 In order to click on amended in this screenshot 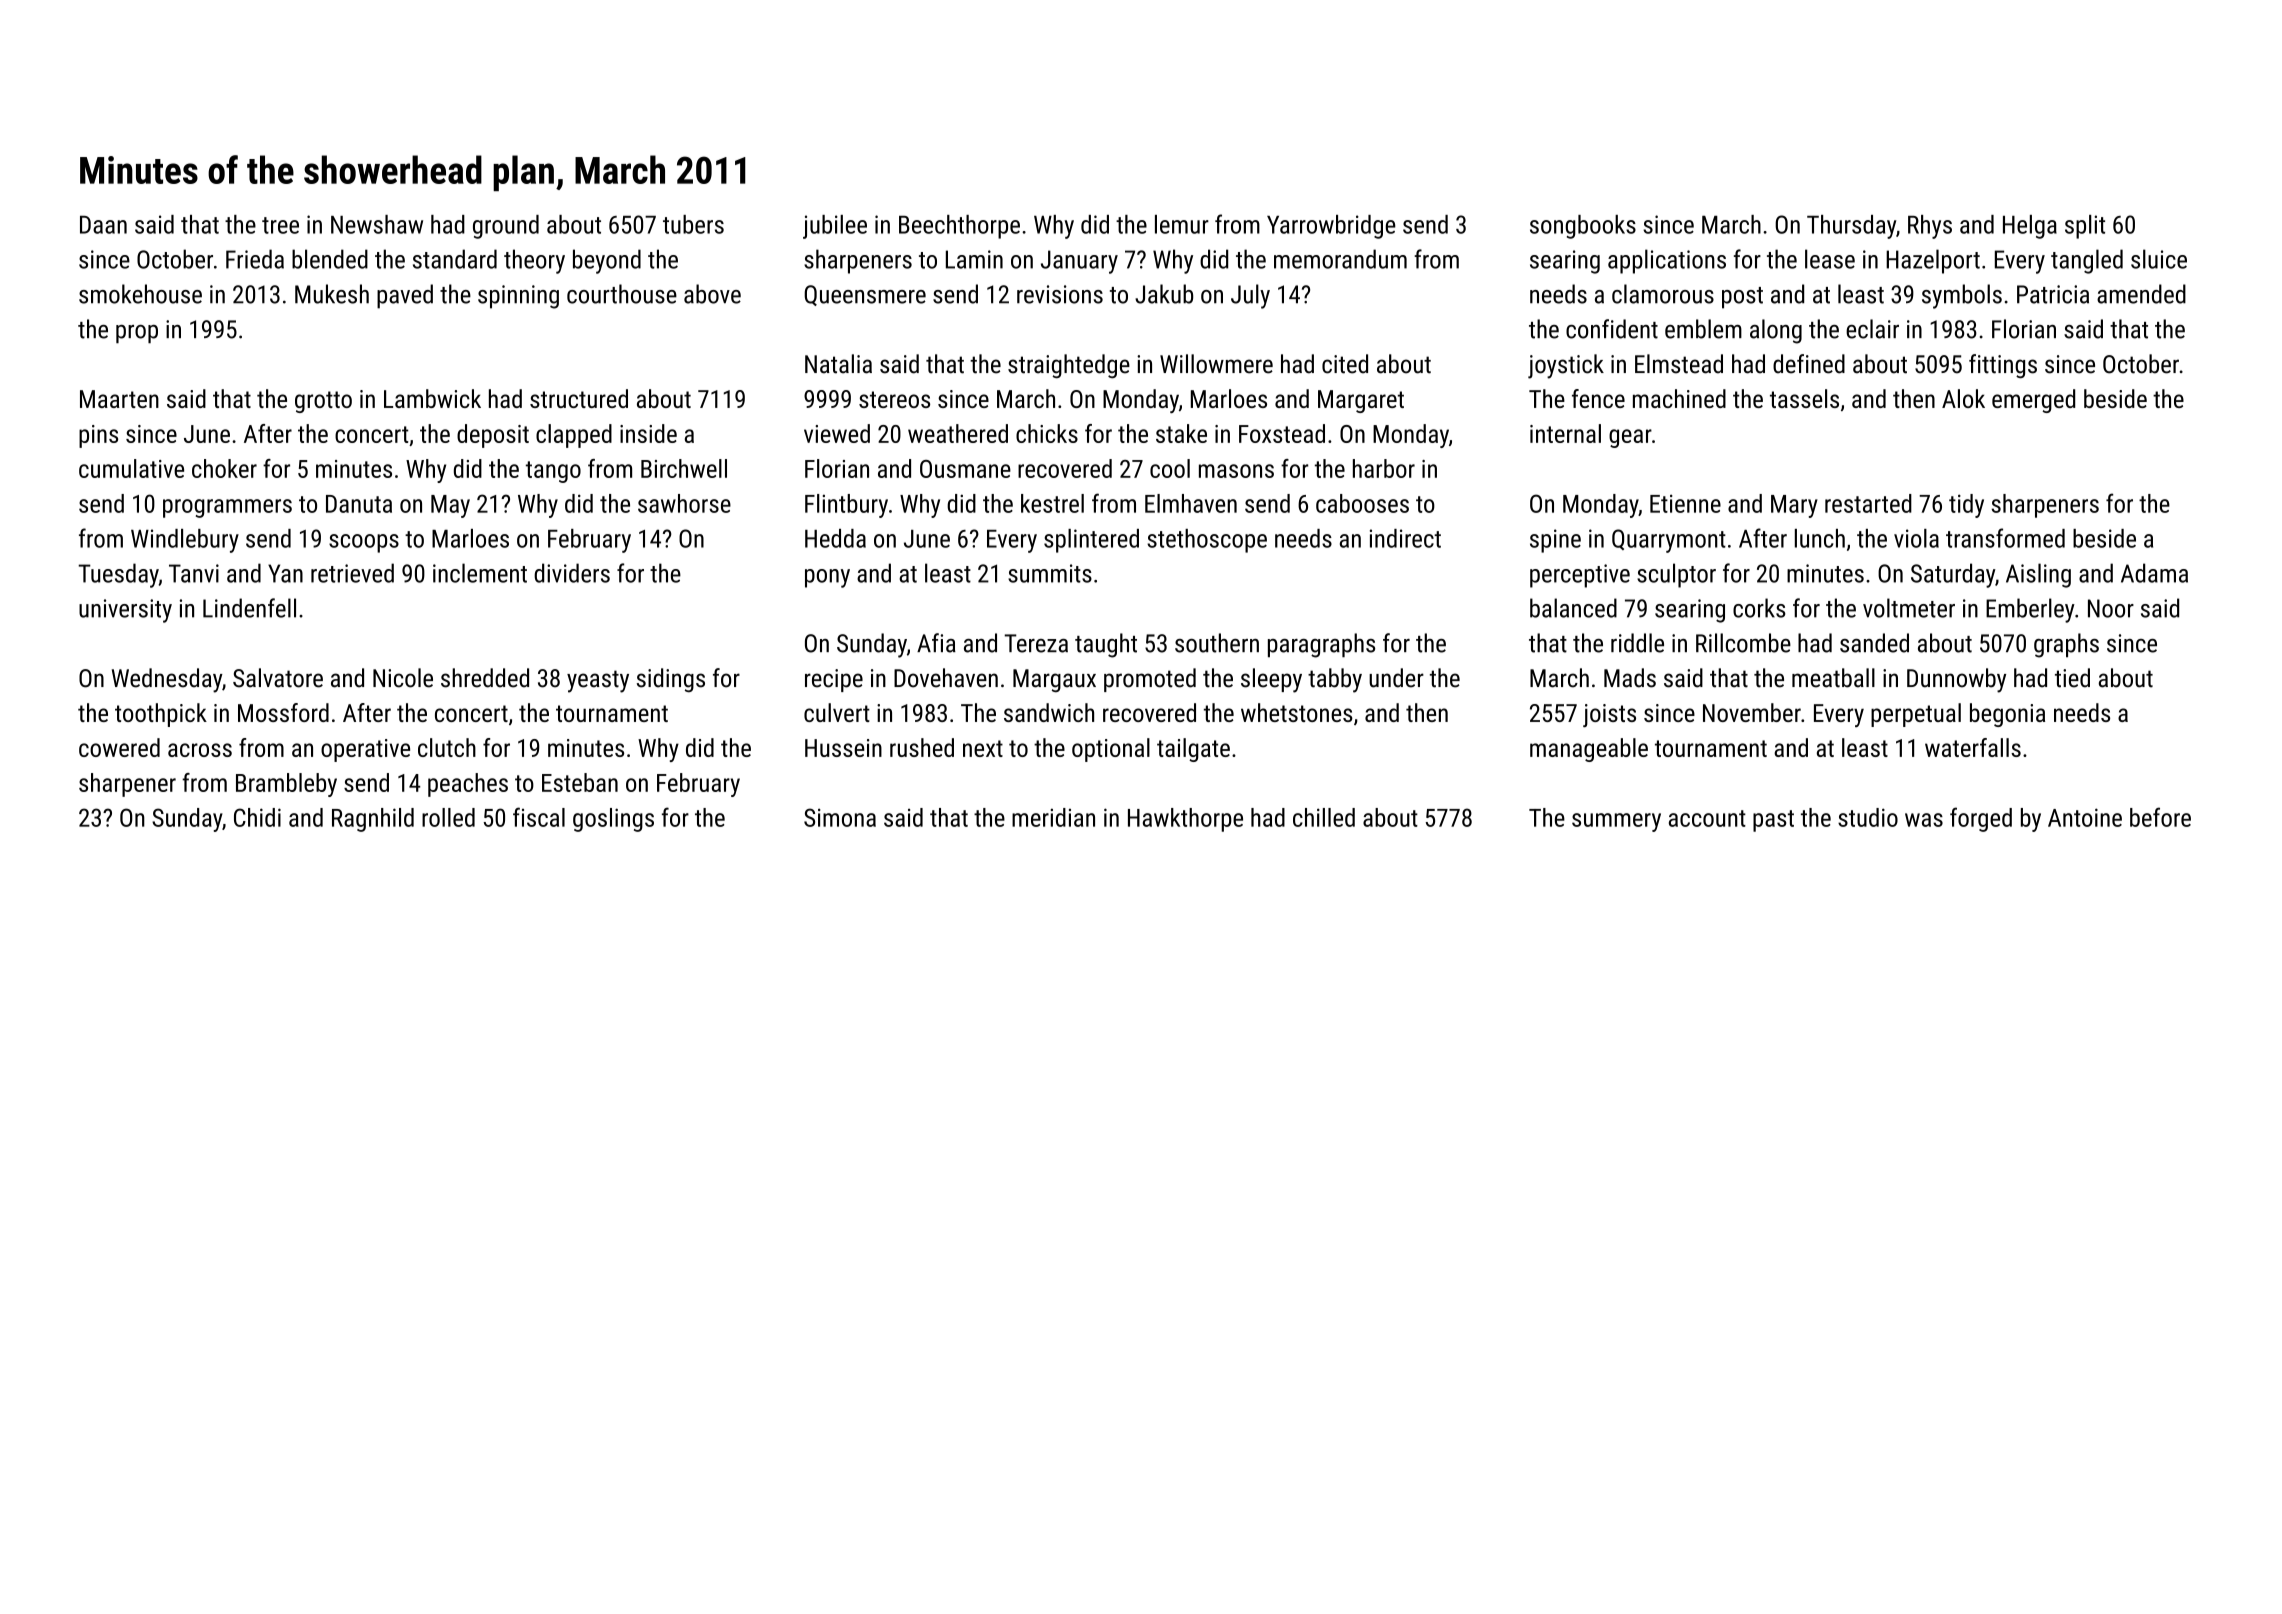, I will do `click(2141, 294)`.
